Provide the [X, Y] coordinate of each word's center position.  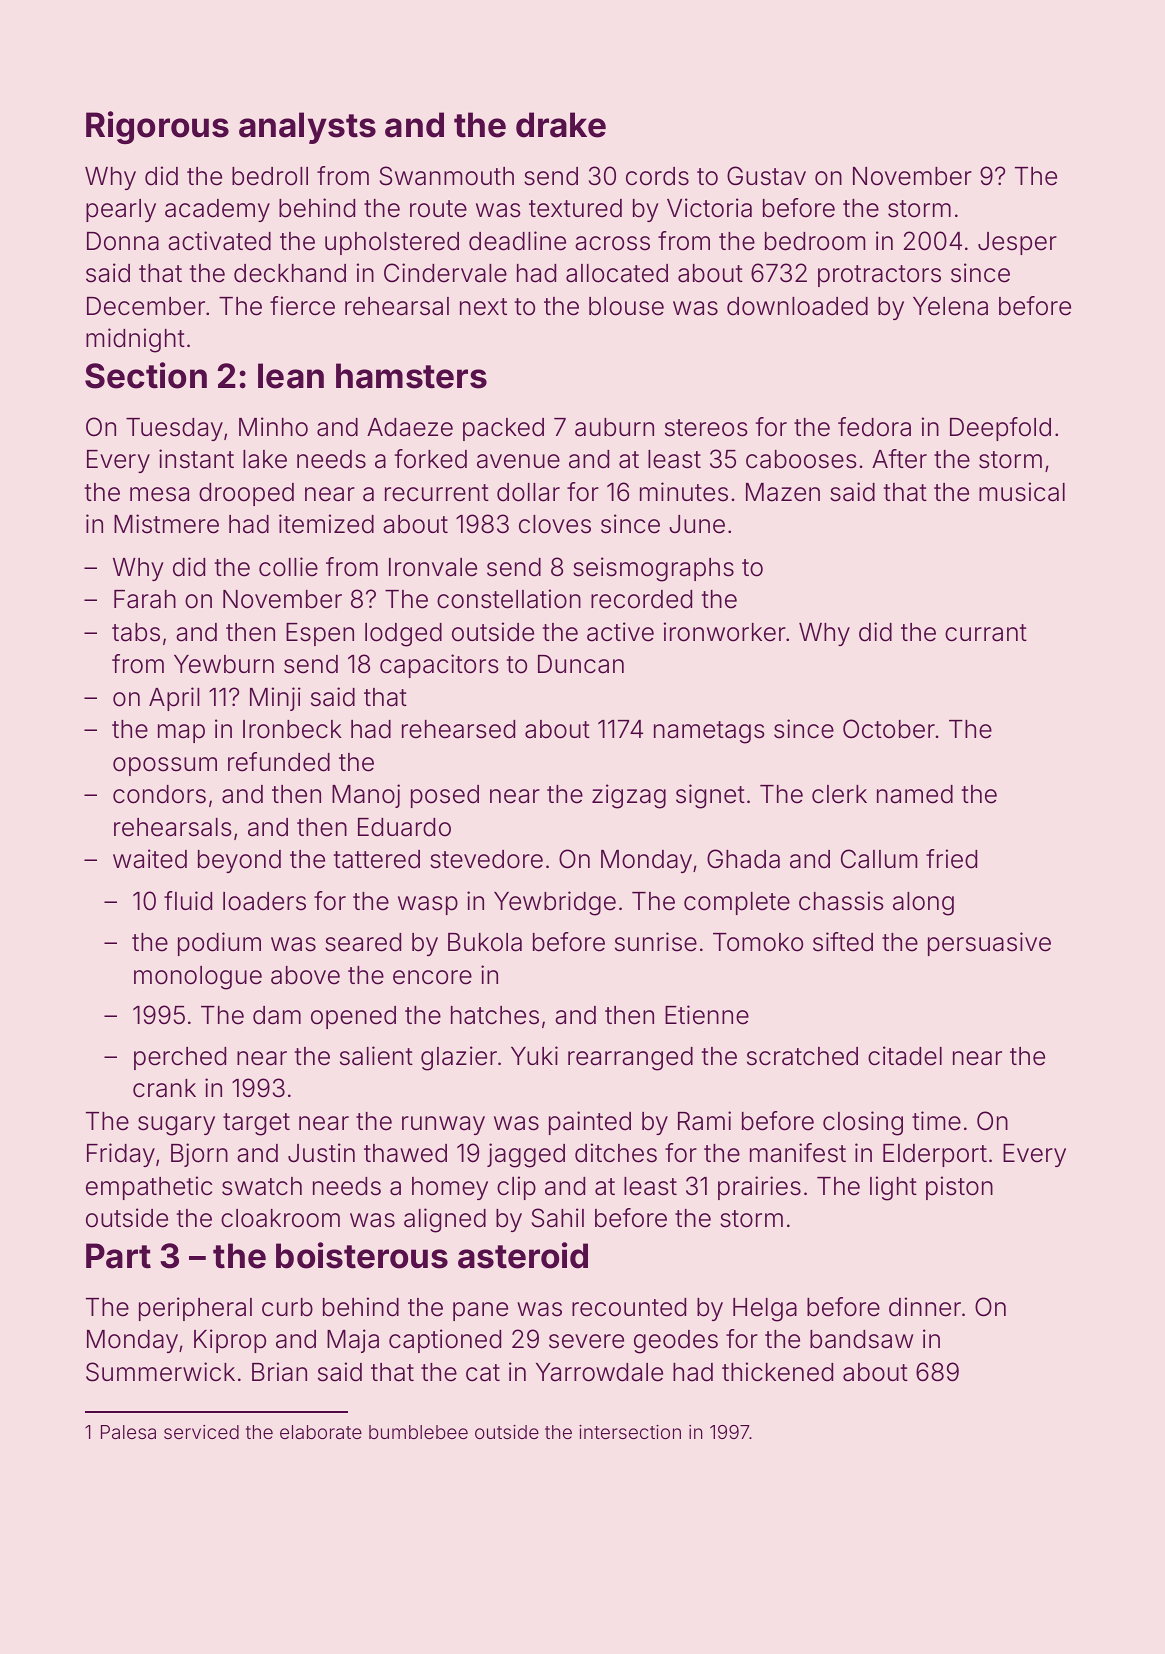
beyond [239, 861]
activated [219, 241]
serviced [201, 1432]
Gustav [766, 176]
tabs [136, 632]
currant [986, 633]
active [620, 632]
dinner [925, 1307]
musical [1022, 492]
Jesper [1017, 243]
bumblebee [418, 1432]
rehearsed [458, 729]
